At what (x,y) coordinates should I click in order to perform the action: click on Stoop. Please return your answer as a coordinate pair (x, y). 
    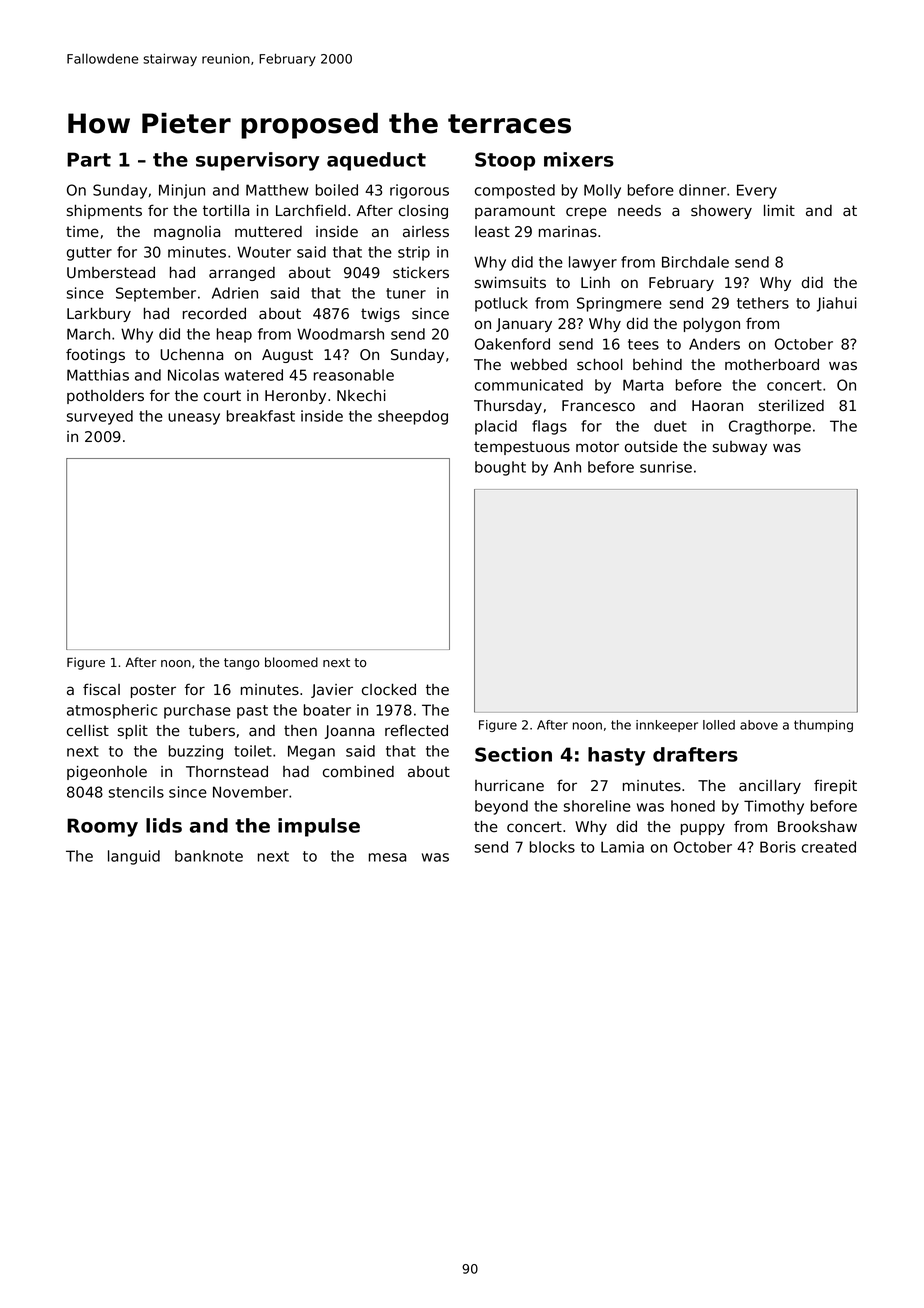
    Looking at the image, I should click on (505, 161).
